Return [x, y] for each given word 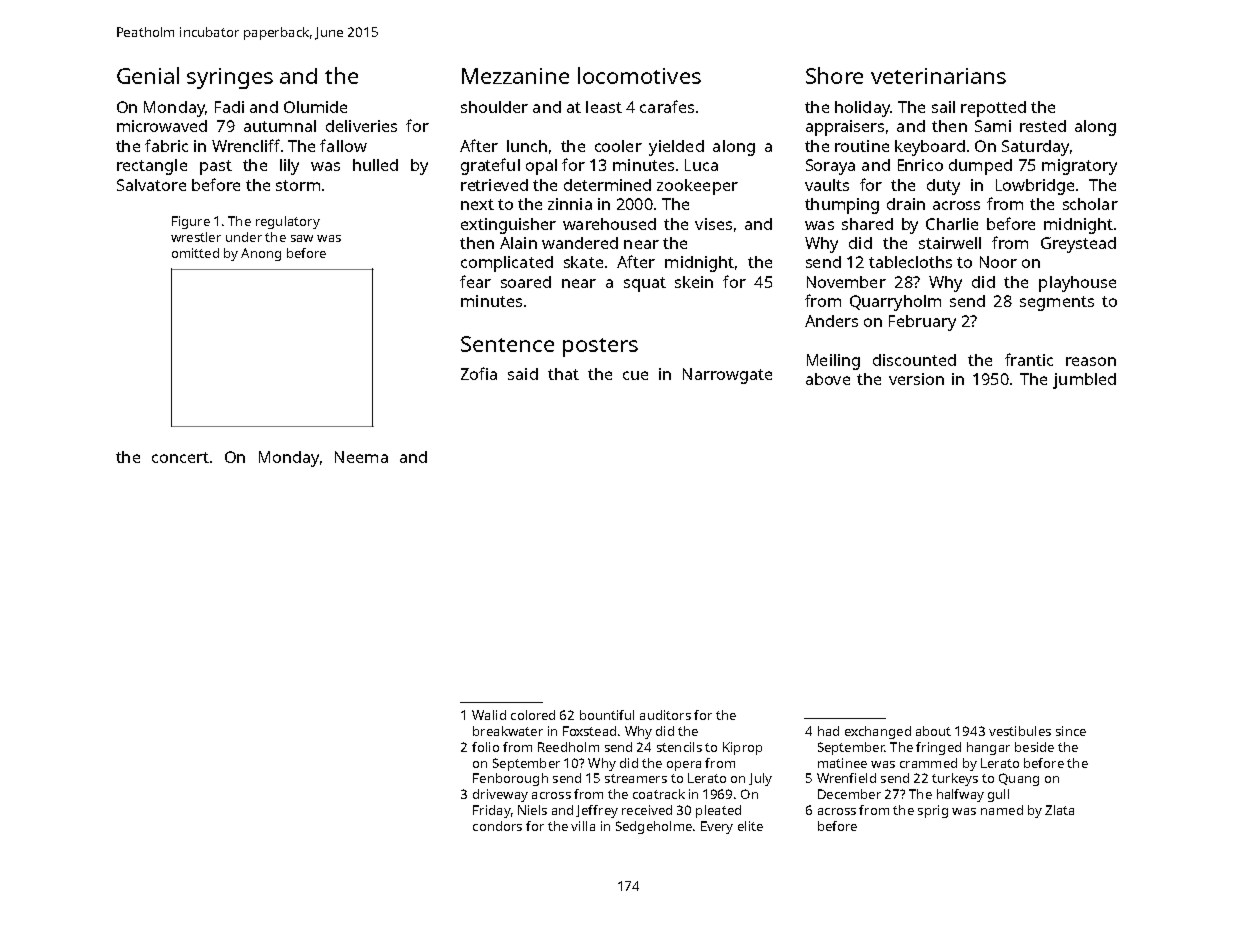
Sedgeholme [654, 827]
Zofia [479, 373]
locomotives [639, 75]
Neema [361, 457]
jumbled [1084, 381]
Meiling [833, 362]
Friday [491, 811]
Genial [148, 75]
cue [635, 375]
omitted [195, 253]
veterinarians [938, 76]
